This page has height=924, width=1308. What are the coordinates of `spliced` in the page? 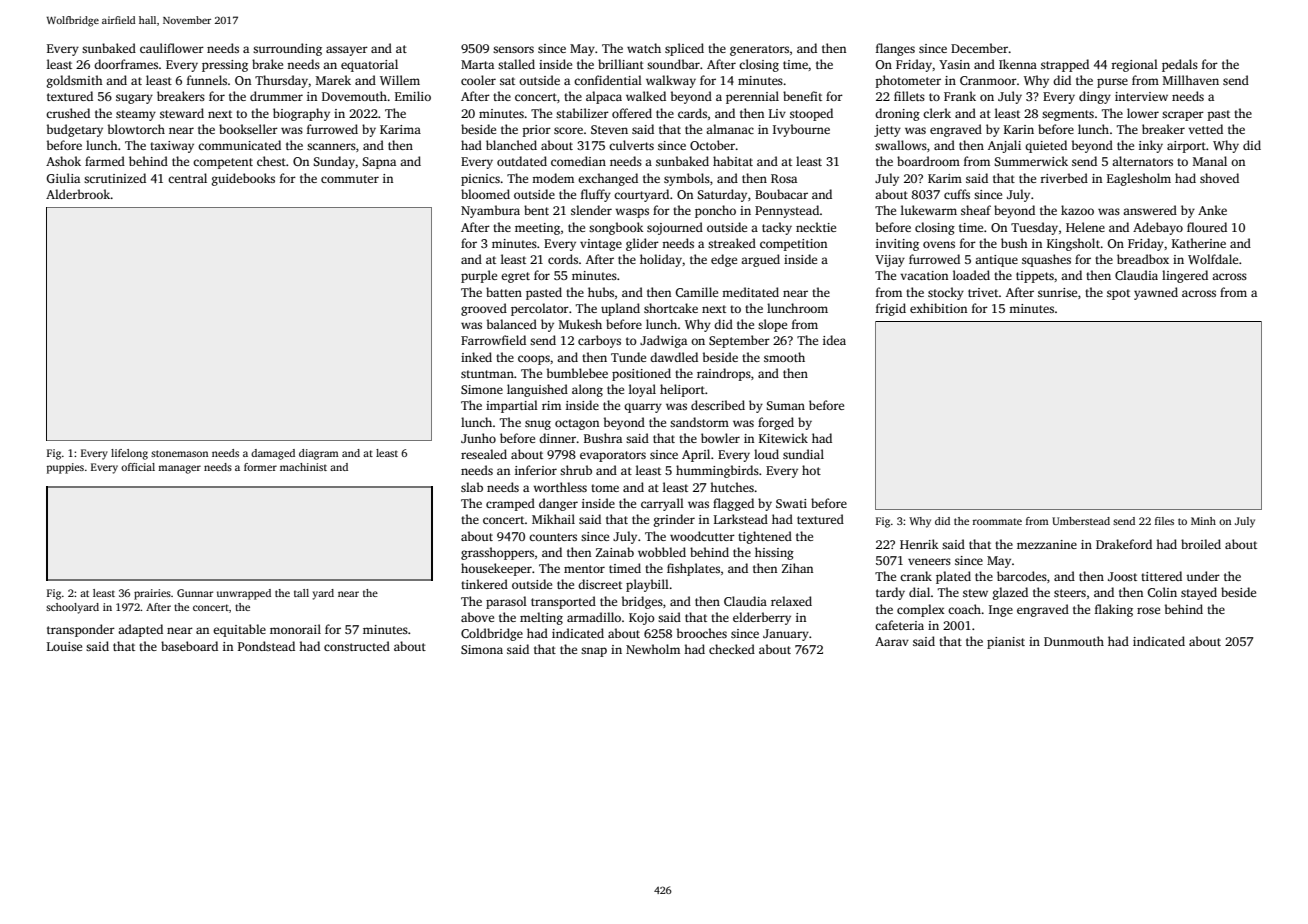 It's located at (684, 49).
